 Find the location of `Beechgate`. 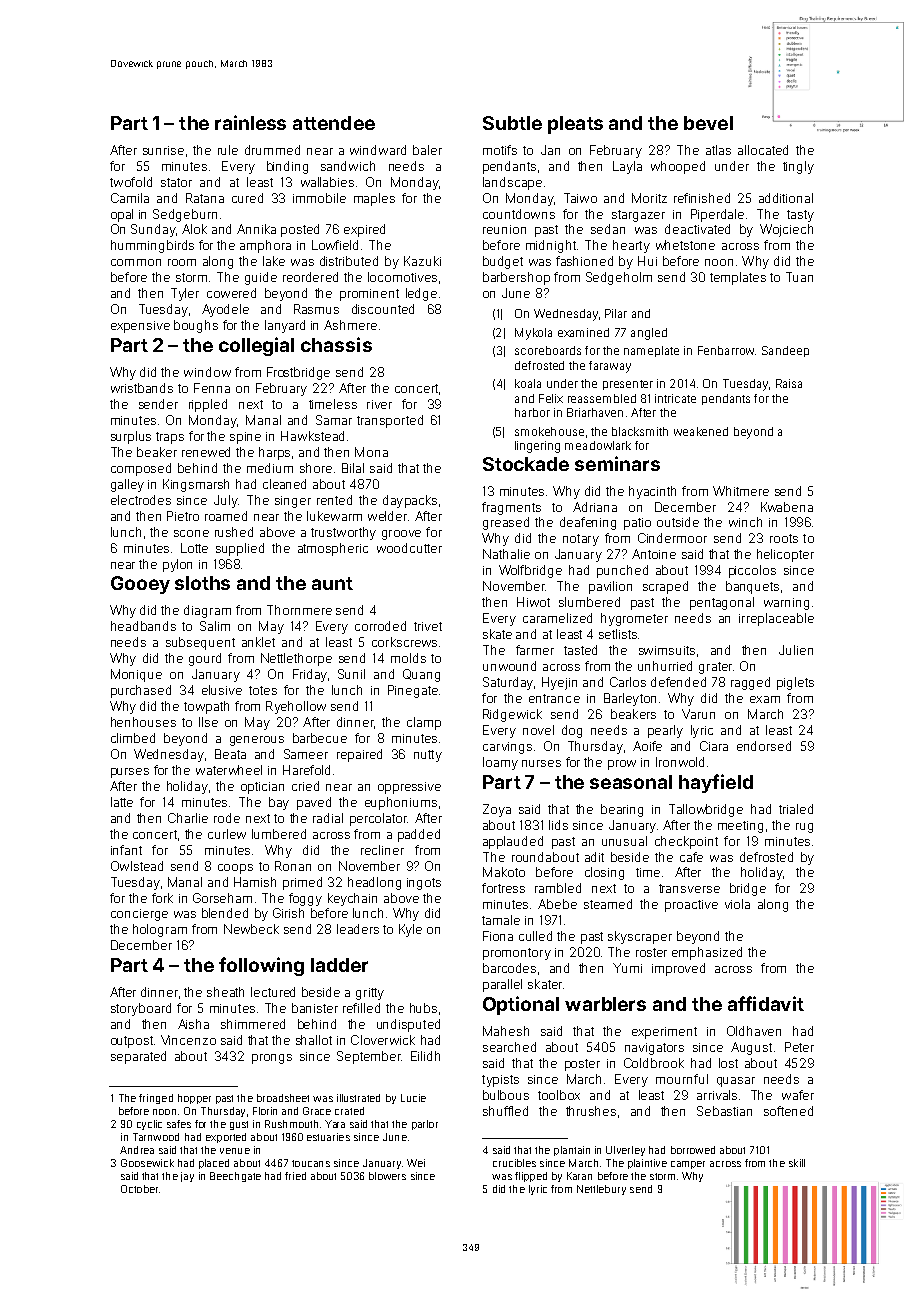

Beechgate is located at coordinates (235, 1177).
